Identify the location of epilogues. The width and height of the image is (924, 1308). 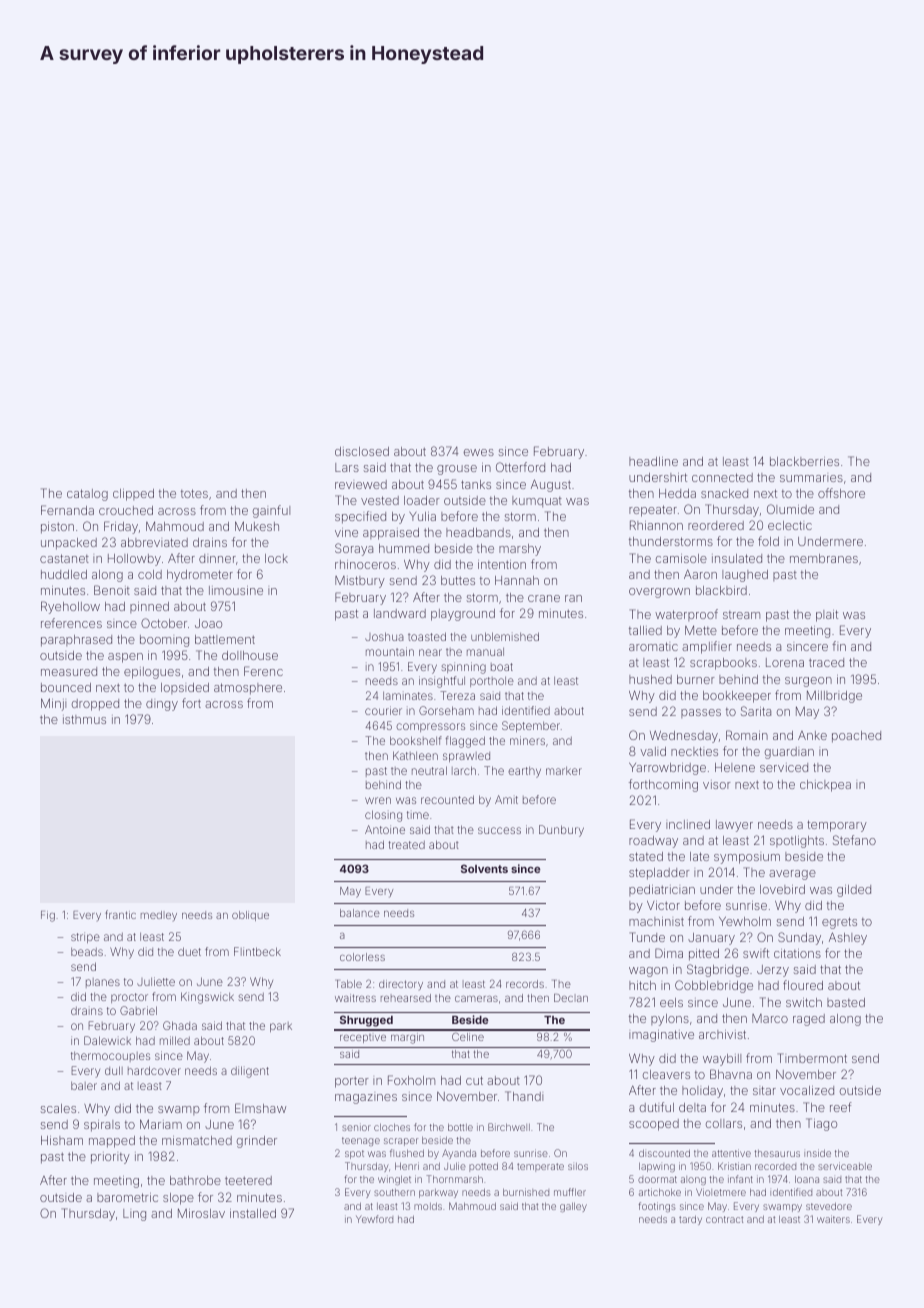
(152, 673).
